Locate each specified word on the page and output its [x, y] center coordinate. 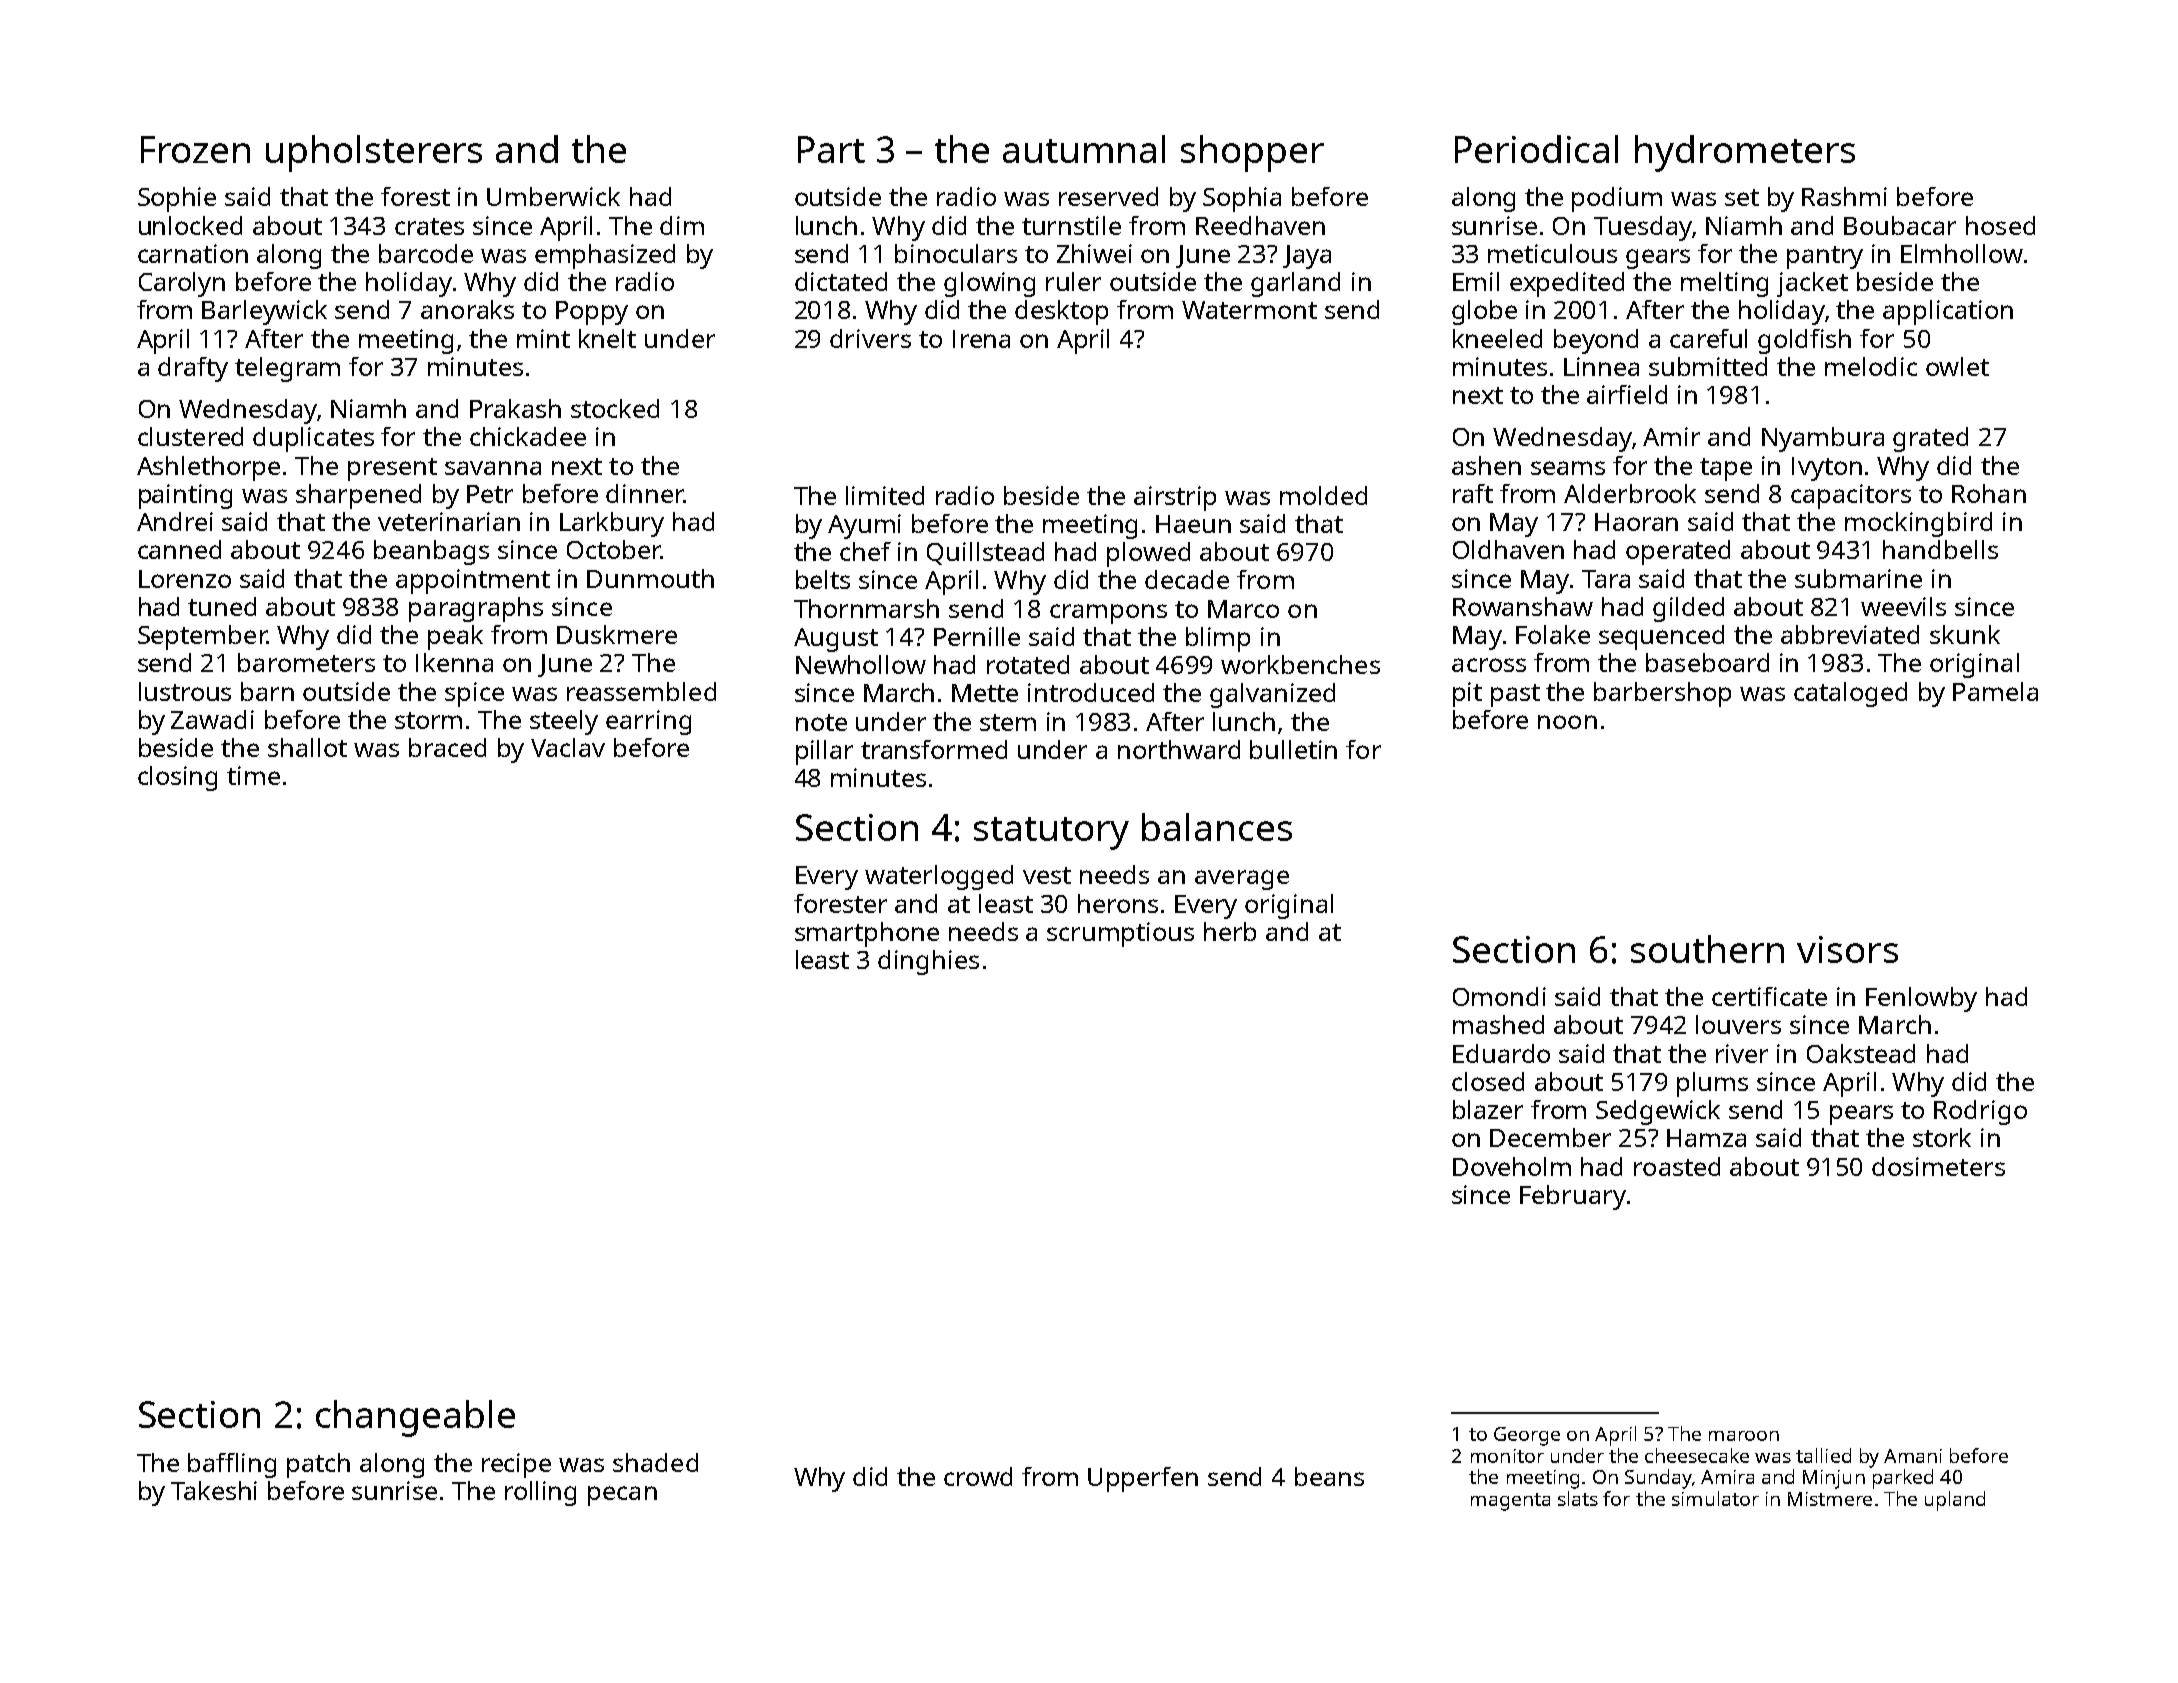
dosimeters [1938, 1166]
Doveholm [1512, 1166]
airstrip [1175, 498]
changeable [415, 1418]
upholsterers [374, 153]
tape [1726, 469]
